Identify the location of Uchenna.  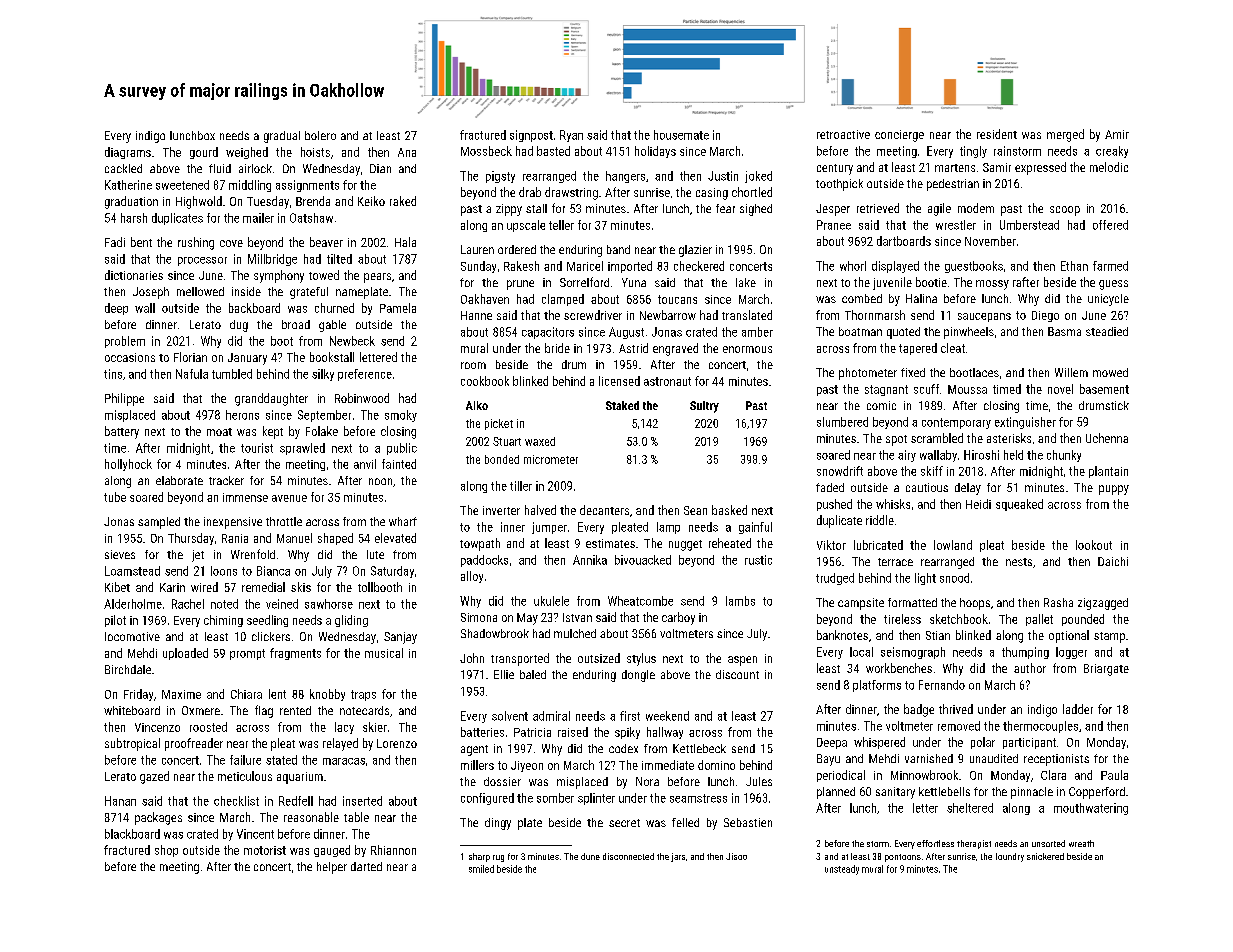
(1107, 438).
